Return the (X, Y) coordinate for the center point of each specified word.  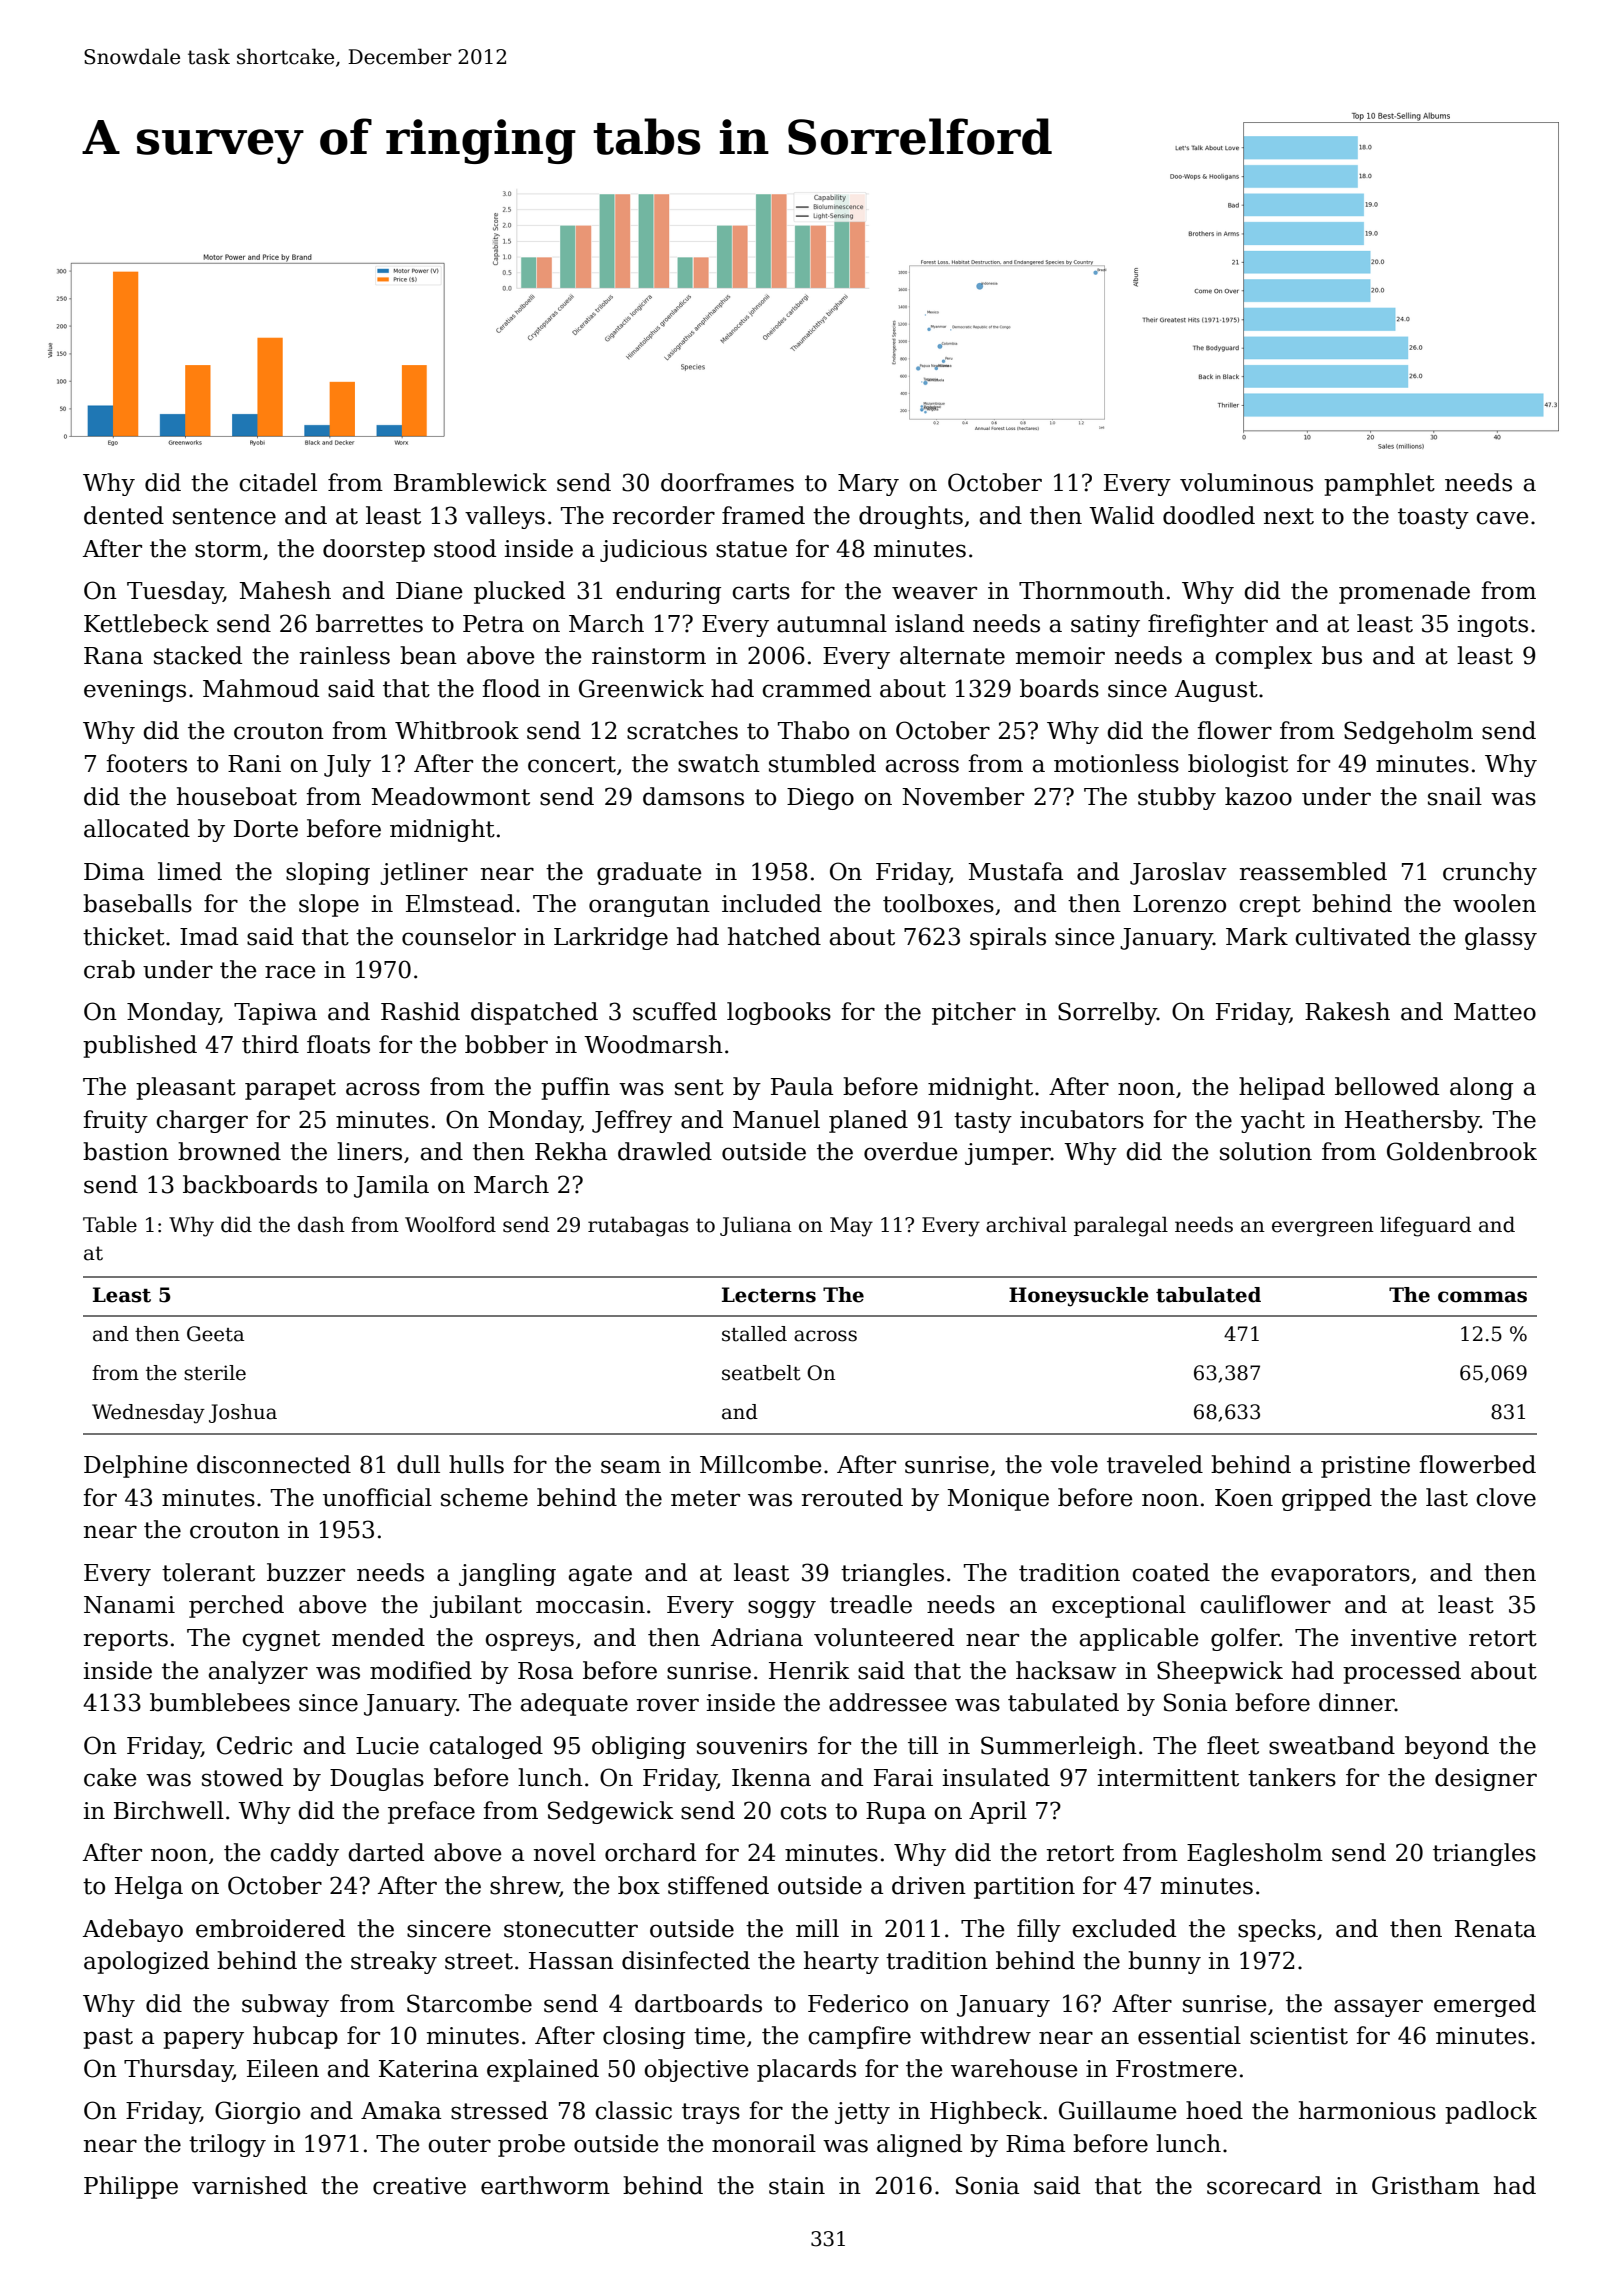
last (1447, 1497)
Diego (820, 799)
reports (125, 1640)
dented (124, 515)
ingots (1492, 626)
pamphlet (1379, 484)
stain (797, 2186)
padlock (1491, 2112)
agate (600, 1575)
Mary (868, 485)
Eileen (283, 2068)
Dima (114, 872)
